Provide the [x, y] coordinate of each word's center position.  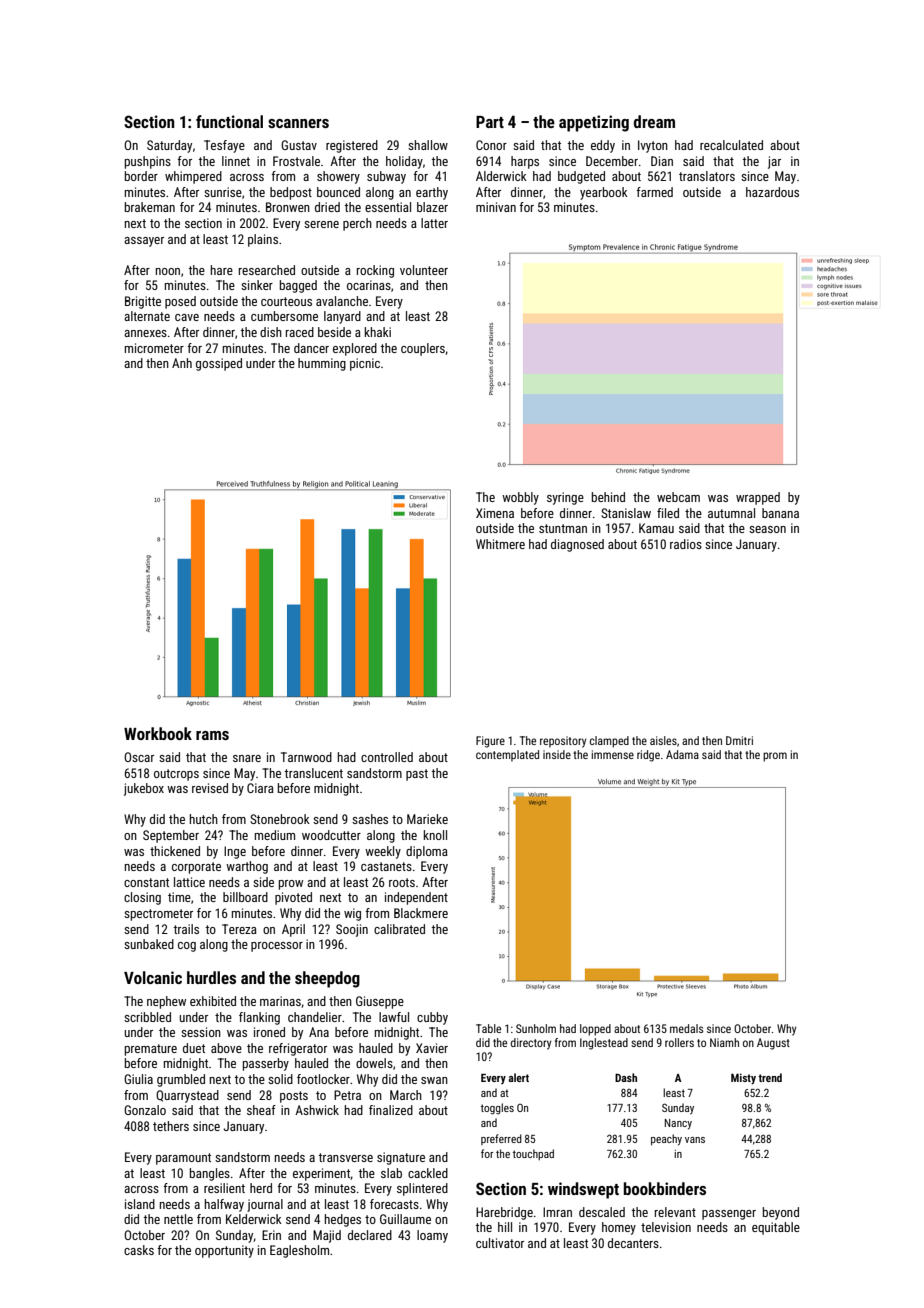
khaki [378, 332]
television [666, 1227]
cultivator [500, 1243]
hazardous [772, 192]
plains [263, 240]
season [767, 529]
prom [775, 757]
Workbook [158, 733]
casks [139, 1250]
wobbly [520, 498]
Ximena [495, 513]
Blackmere [421, 913]
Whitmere [500, 544]
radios [686, 544]
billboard [245, 897]
